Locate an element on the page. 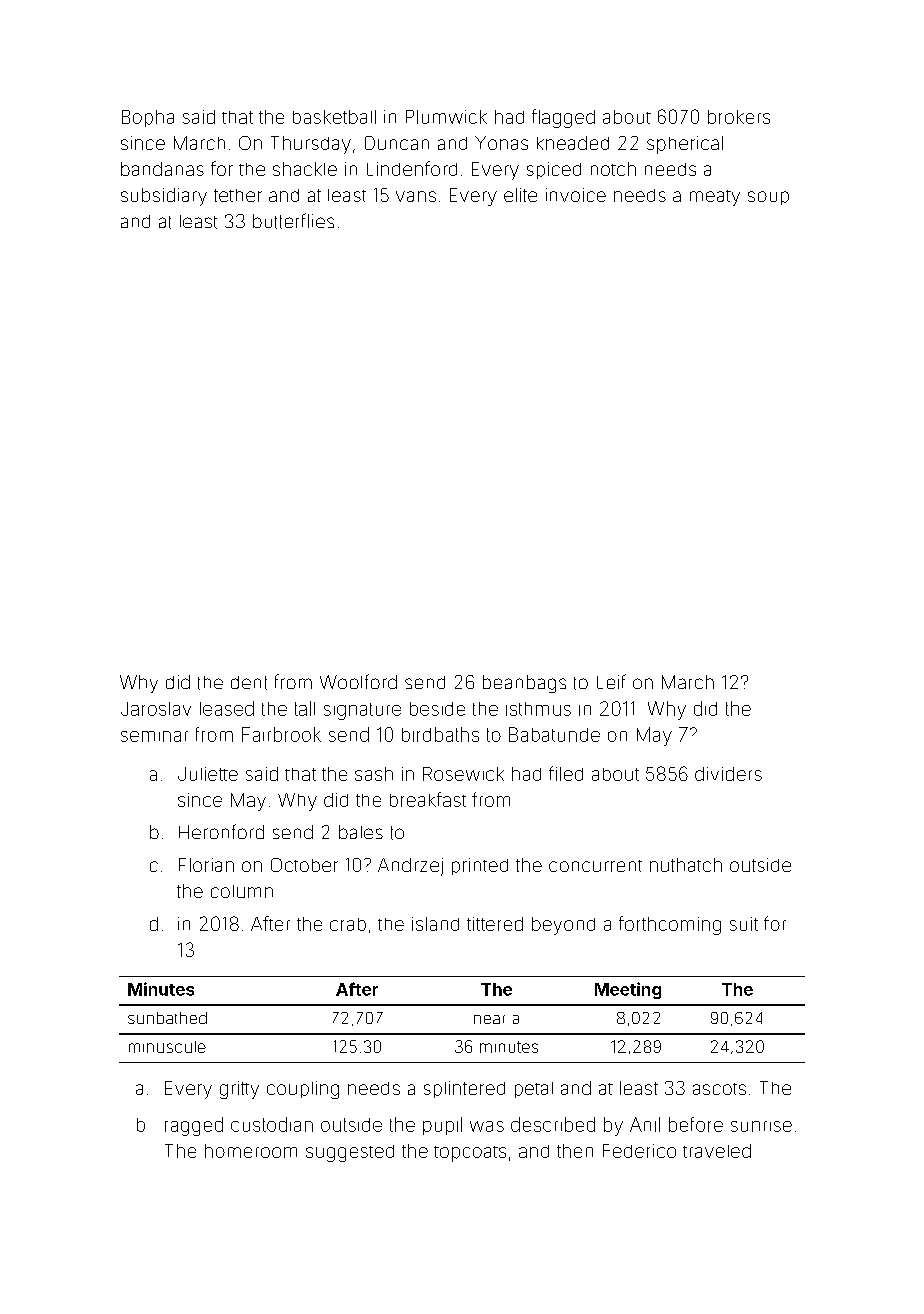 The height and width of the document is (1314, 924). ascots is located at coordinates (719, 1089).
